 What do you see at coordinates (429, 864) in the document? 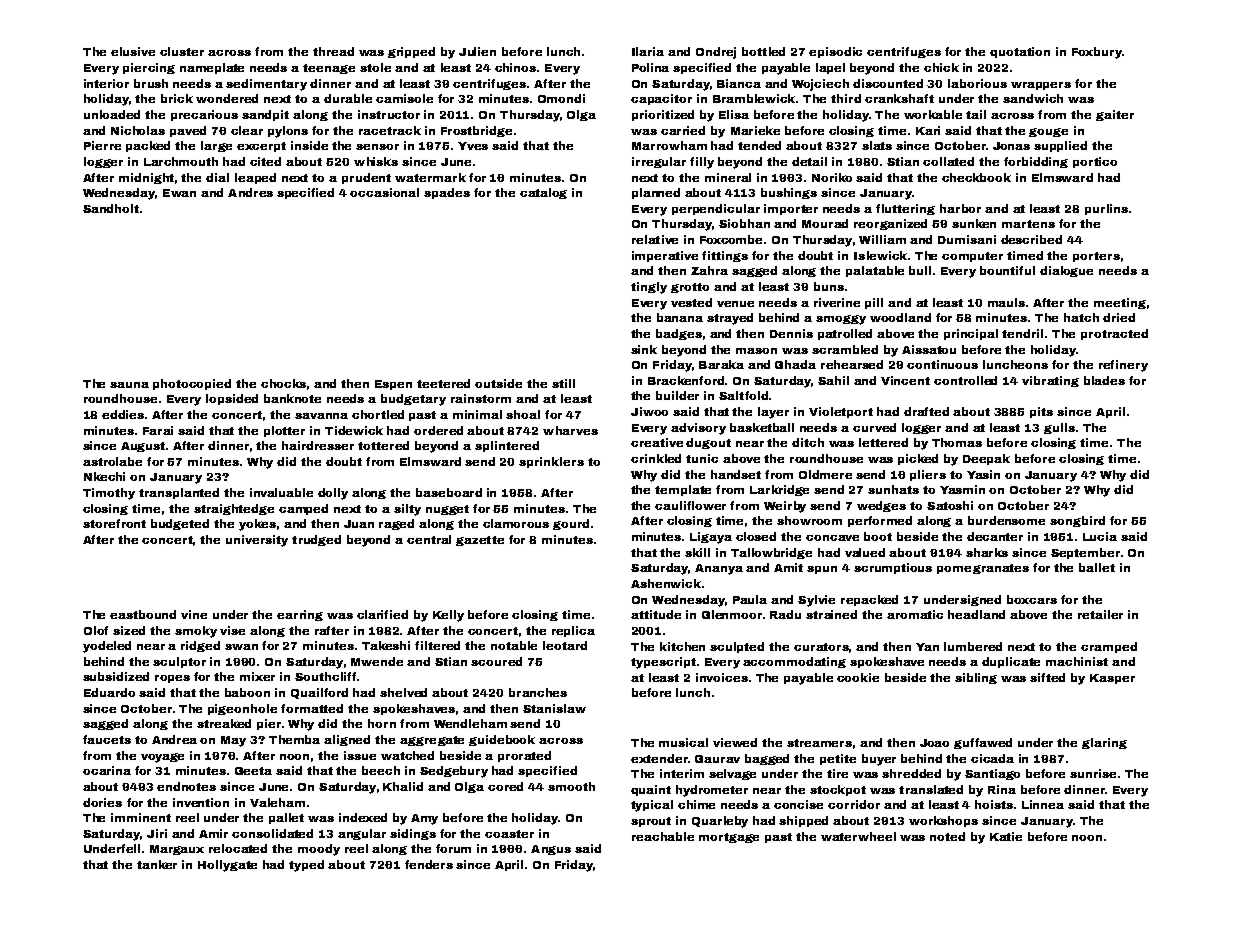
I see `fenders` at bounding box center [429, 864].
